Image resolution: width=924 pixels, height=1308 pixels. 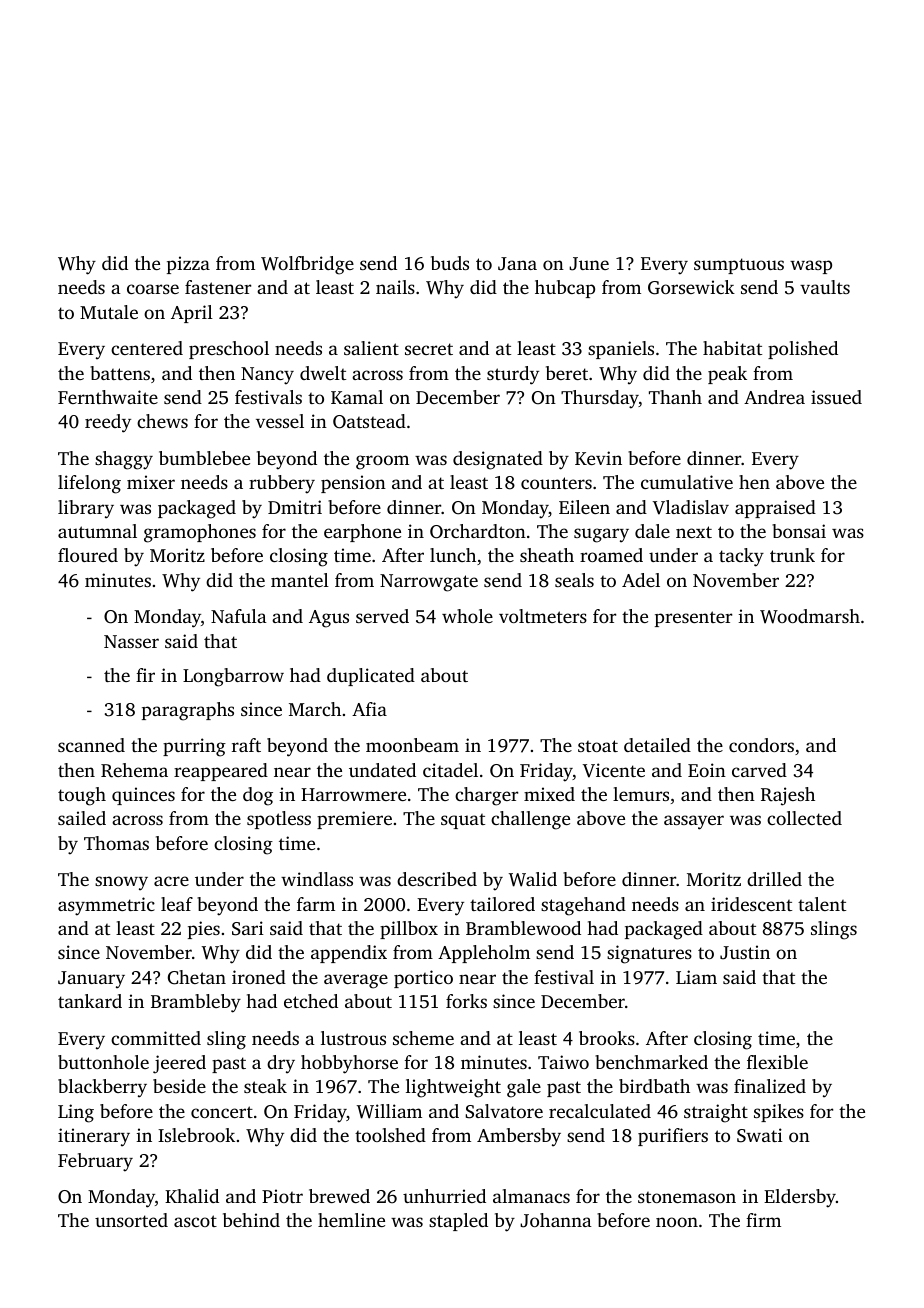 I want to click on appendix, so click(x=349, y=954).
